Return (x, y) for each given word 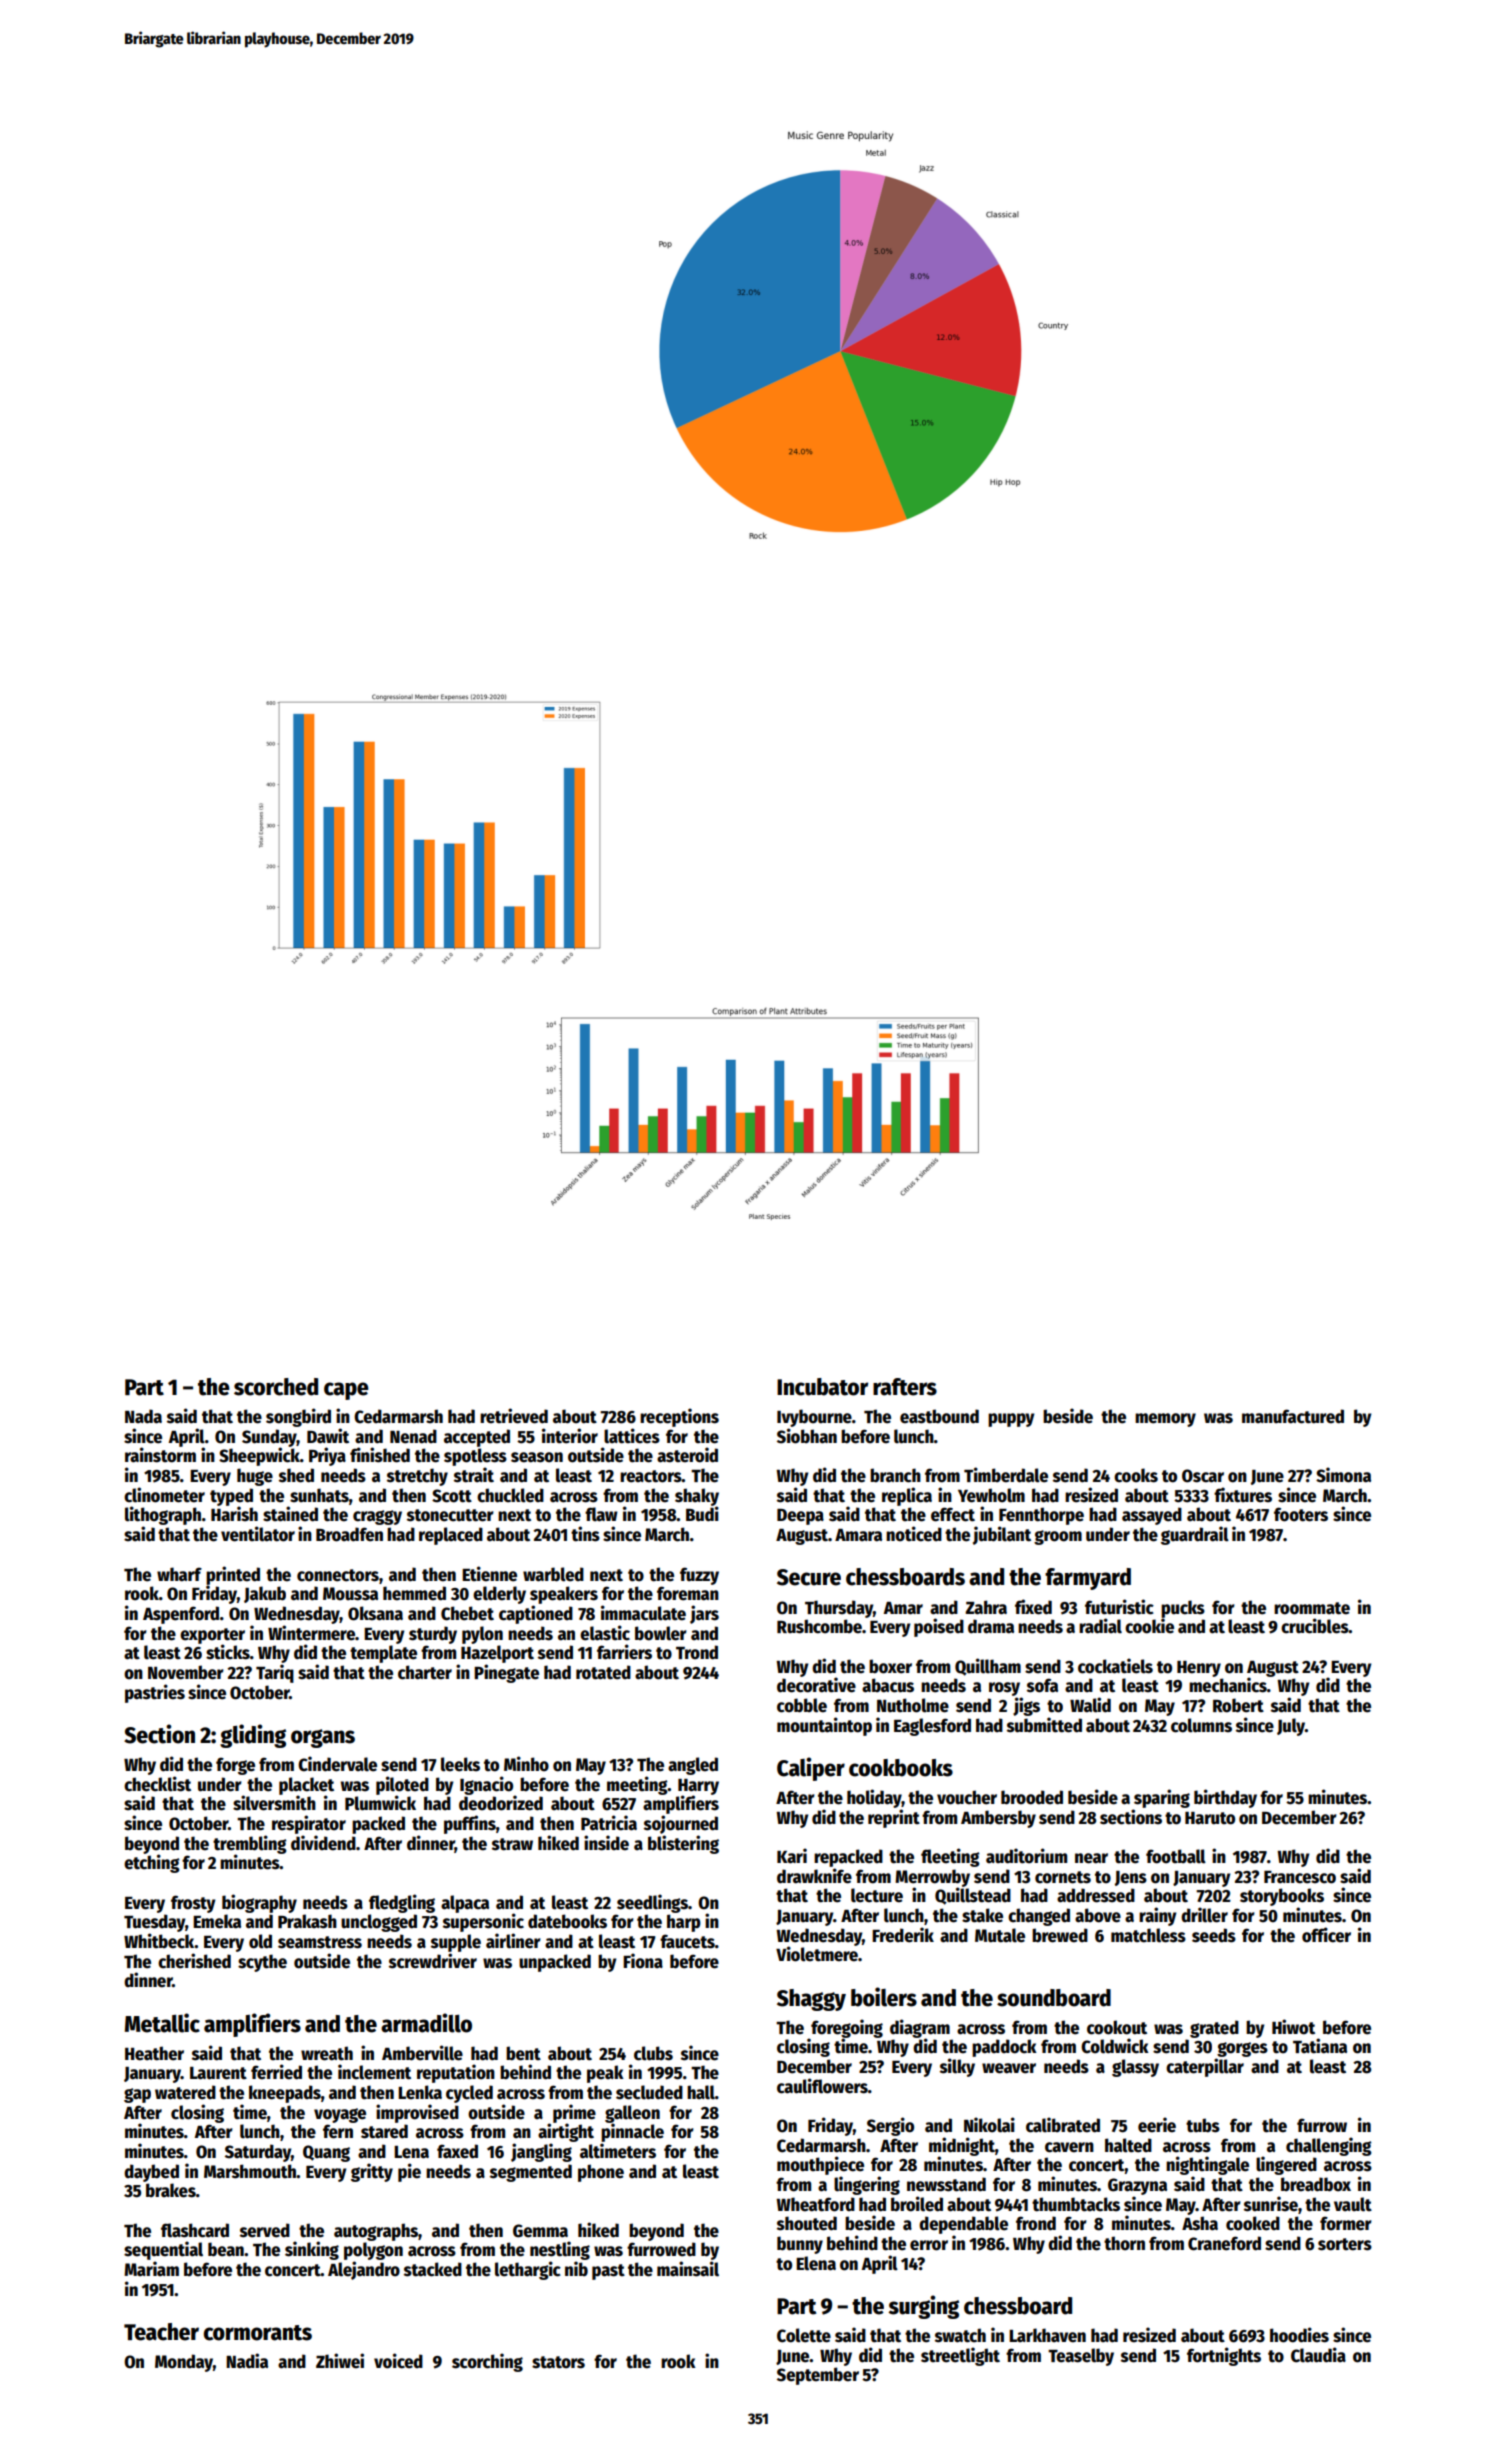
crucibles (1315, 1626)
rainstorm (160, 1455)
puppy (1011, 1420)
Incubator (822, 1387)
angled (693, 1766)
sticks (228, 1652)
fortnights (1224, 2356)
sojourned (681, 1824)
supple (456, 1943)
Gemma (540, 2231)
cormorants (258, 2333)
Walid (1090, 1705)
